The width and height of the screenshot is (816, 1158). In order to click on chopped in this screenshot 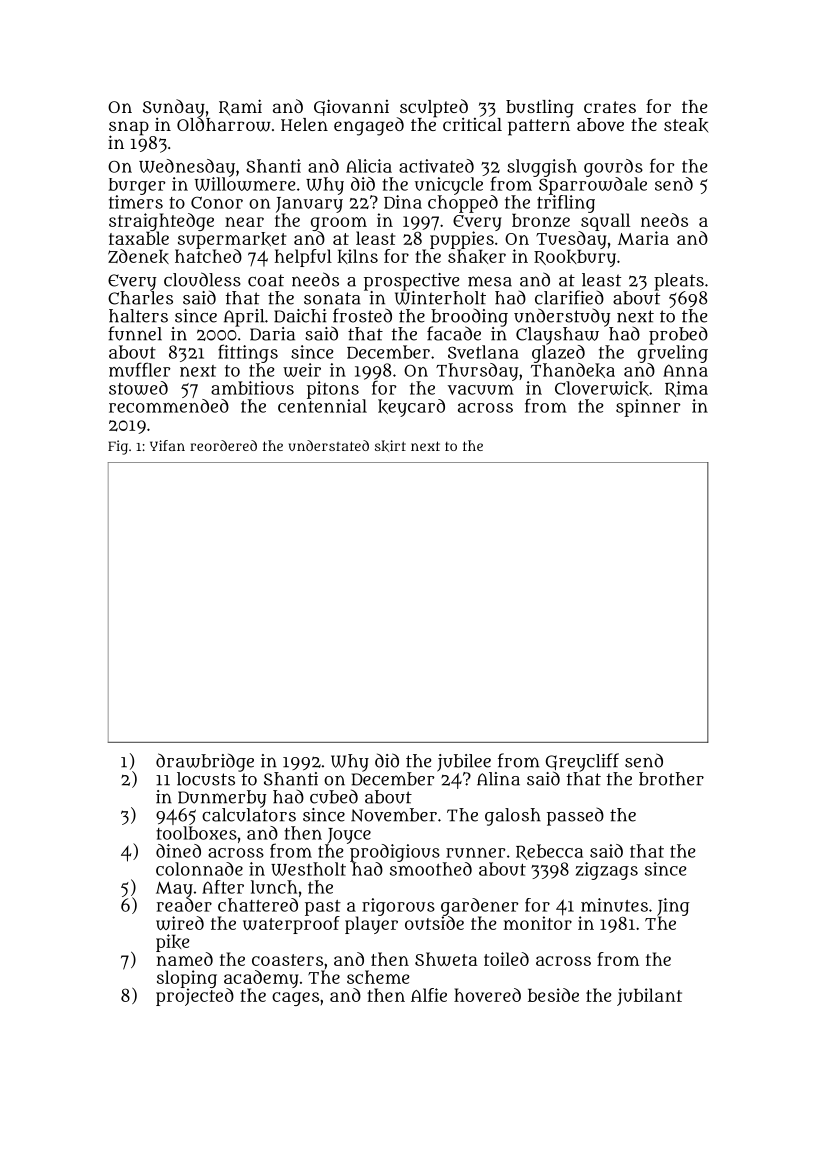, I will do `click(463, 204)`.
